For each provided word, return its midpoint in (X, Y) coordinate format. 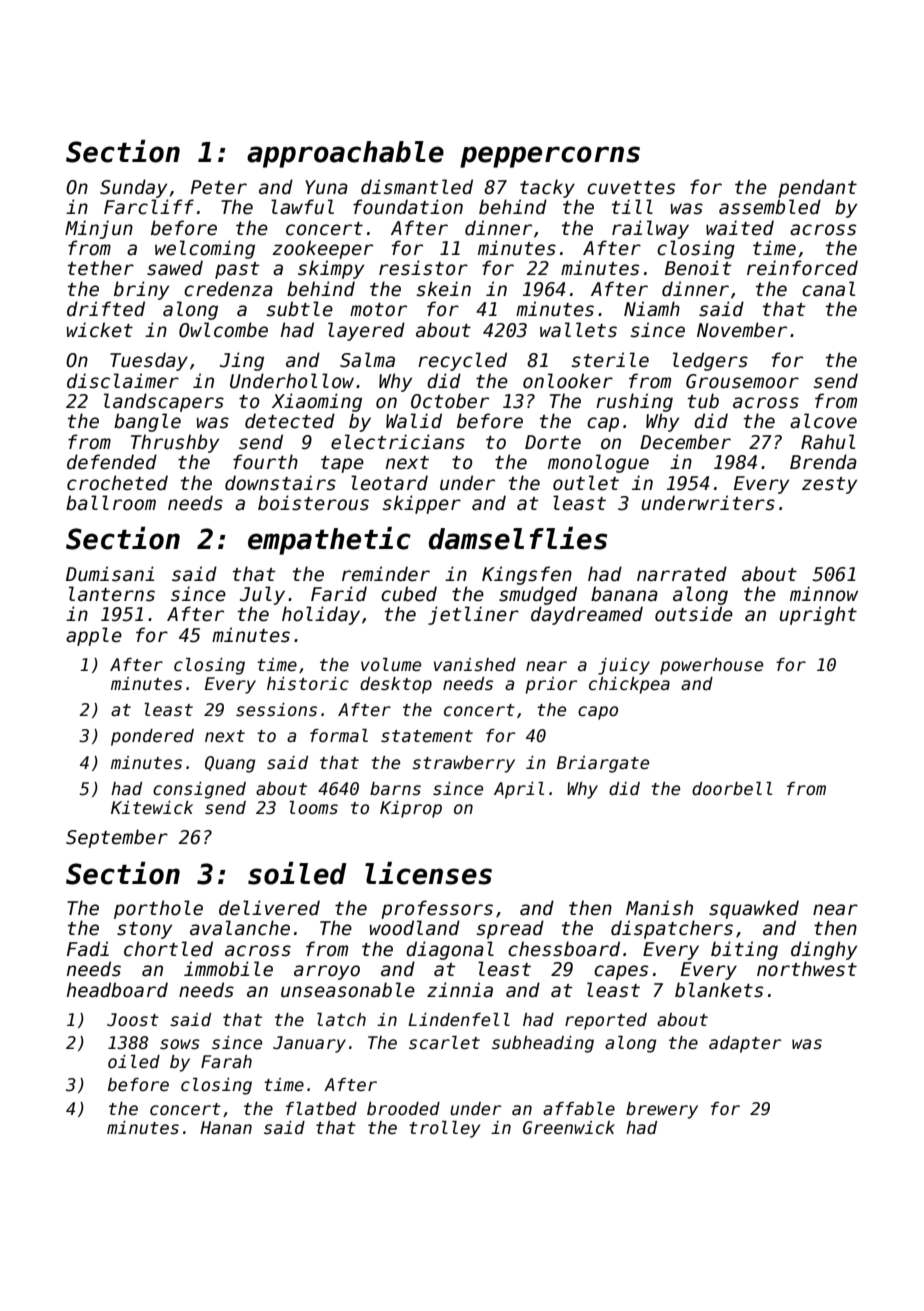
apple (94, 636)
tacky (547, 188)
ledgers (710, 361)
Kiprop (411, 809)
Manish (659, 908)
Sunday (133, 188)
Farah (226, 1062)
